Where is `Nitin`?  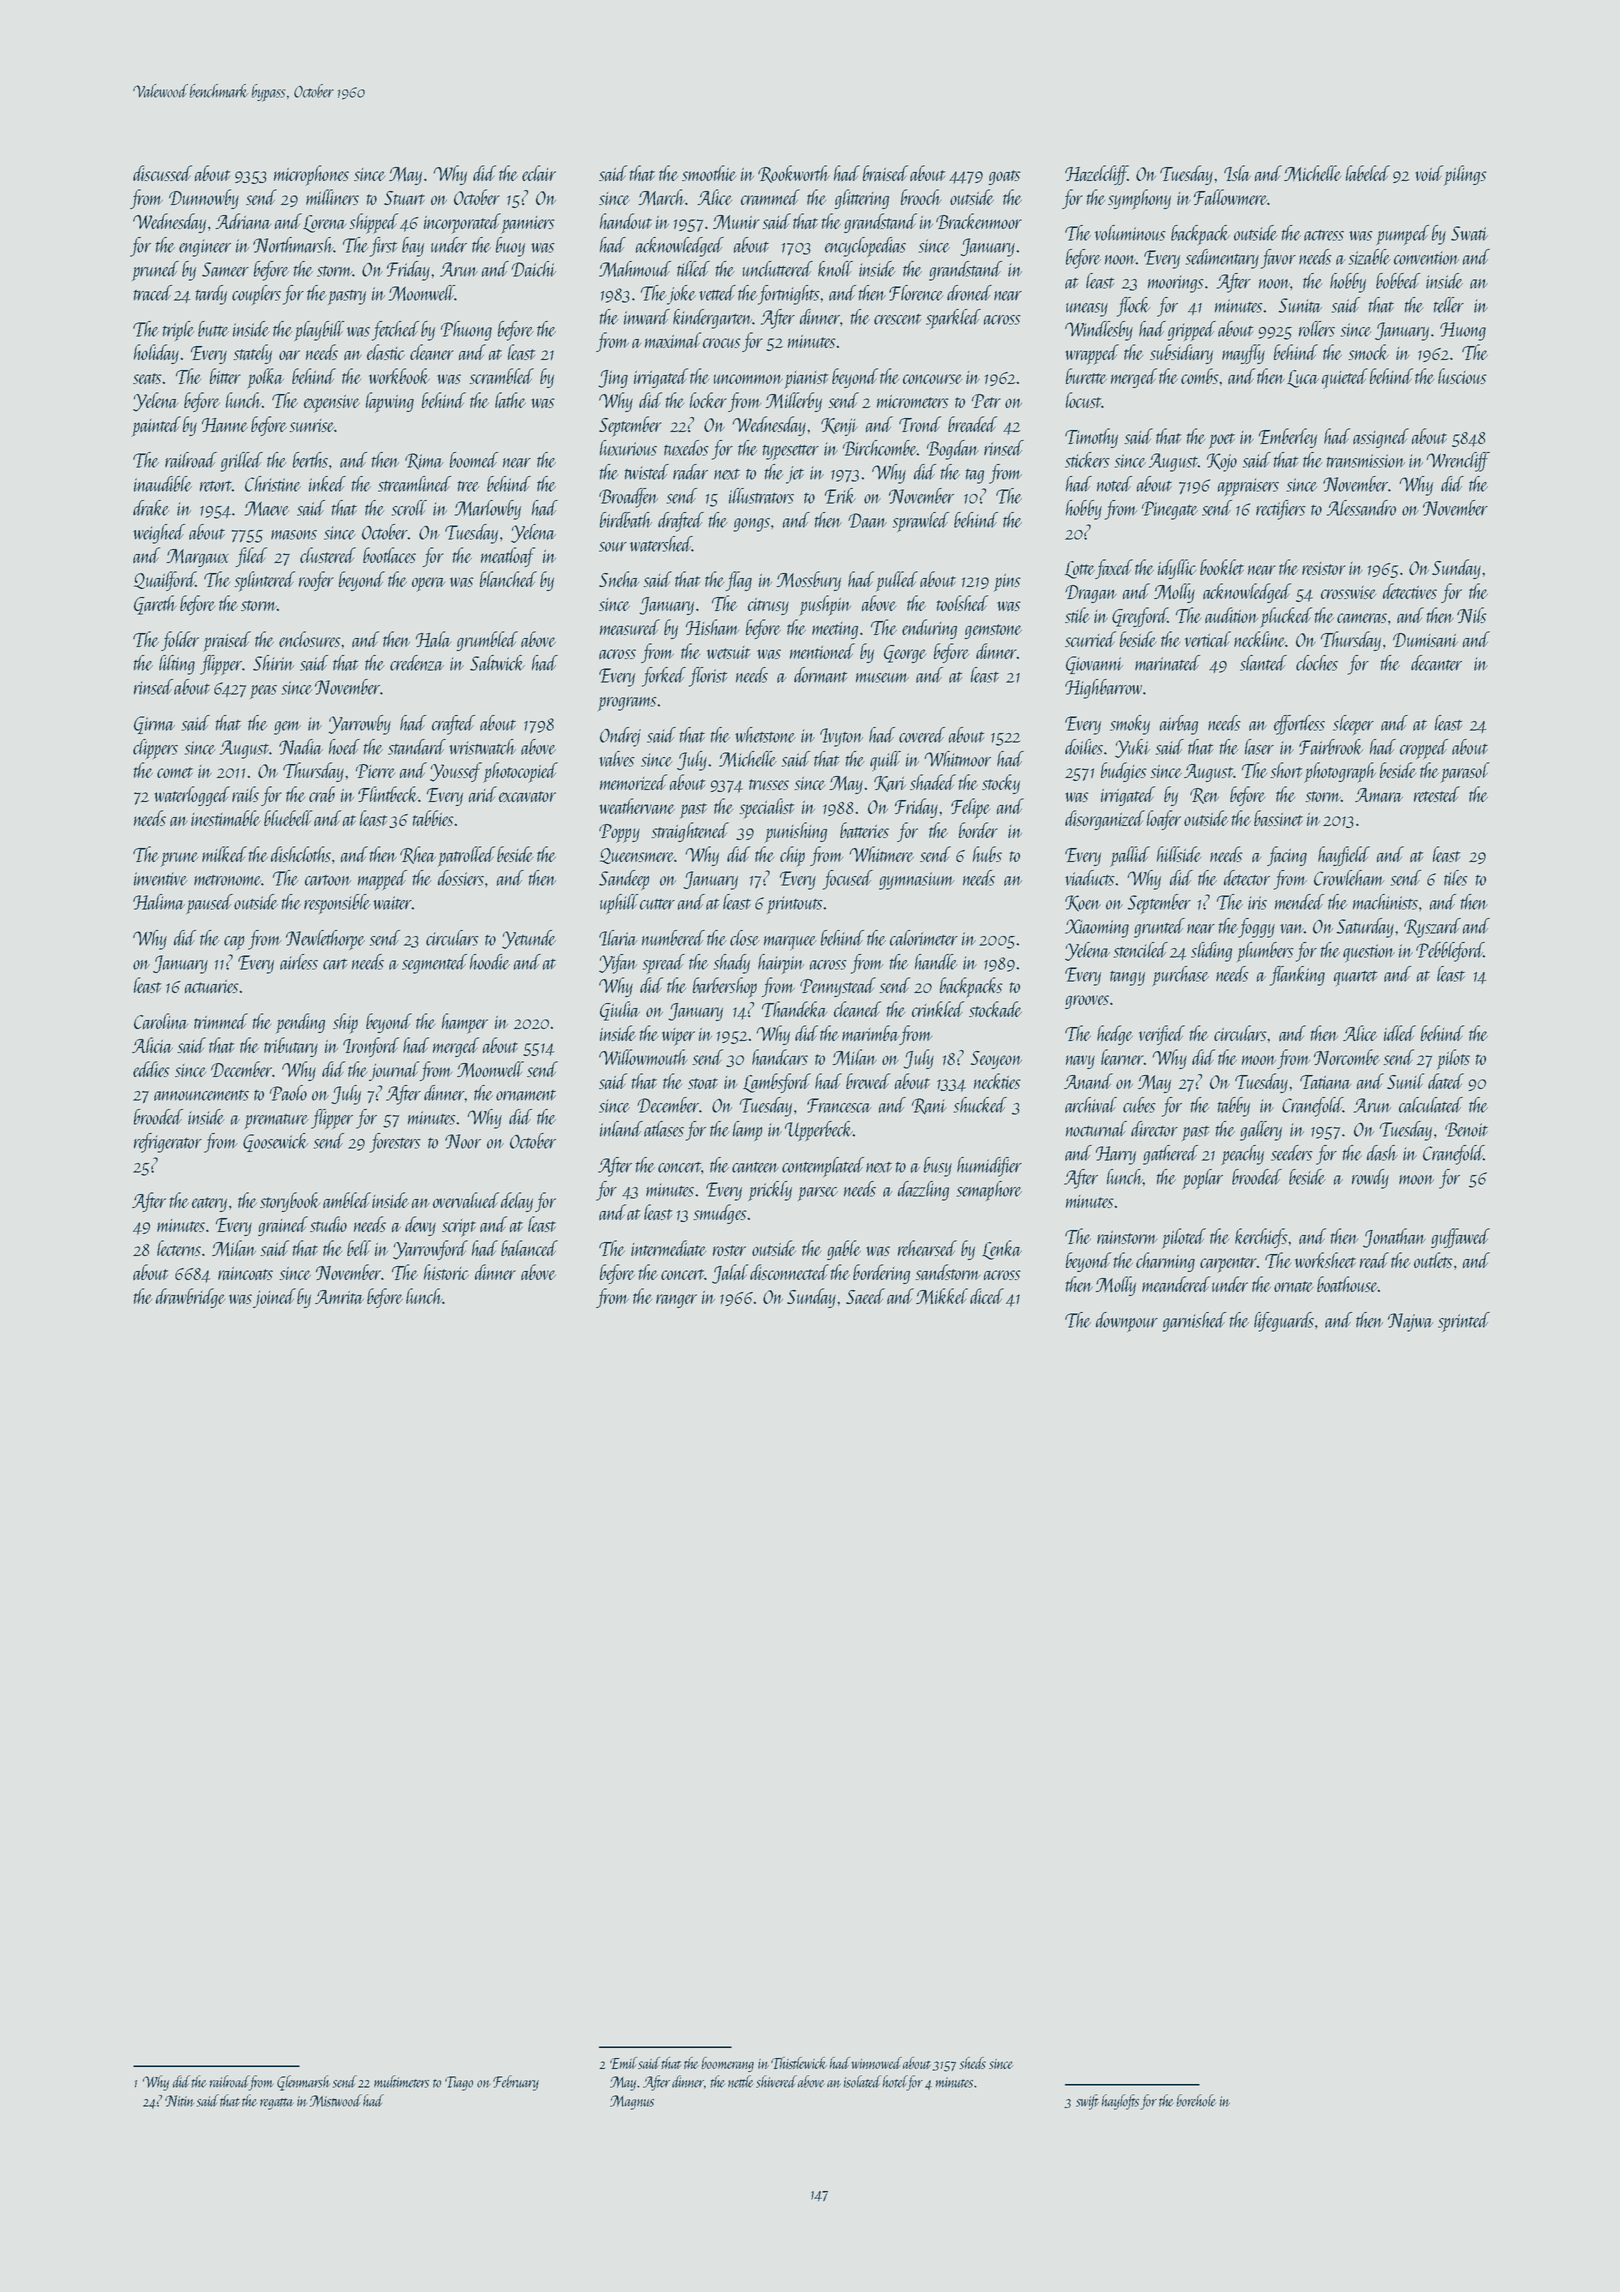
Nitin is located at coordinates (179, 2101).
